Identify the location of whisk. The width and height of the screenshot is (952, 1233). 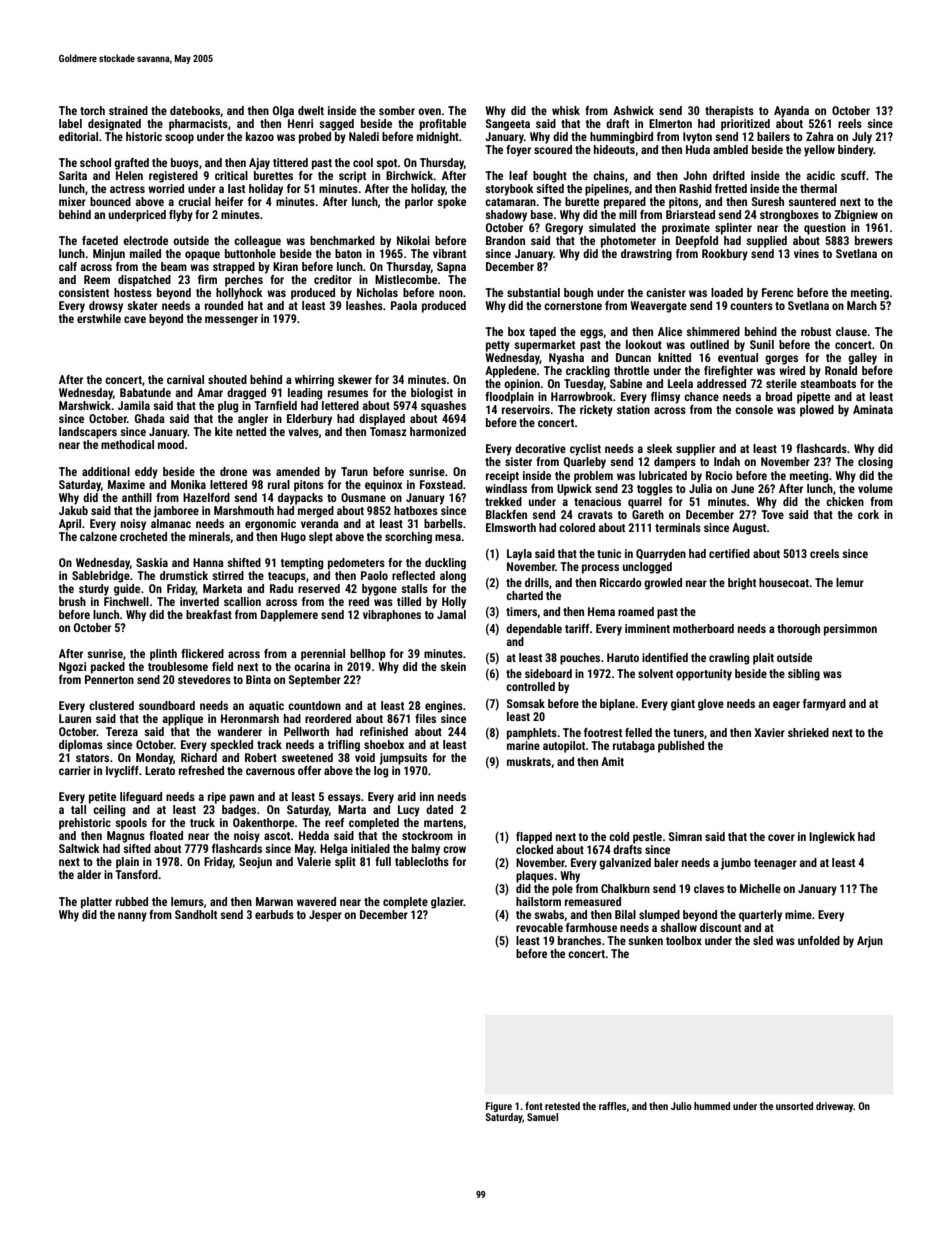
(566, 110).
